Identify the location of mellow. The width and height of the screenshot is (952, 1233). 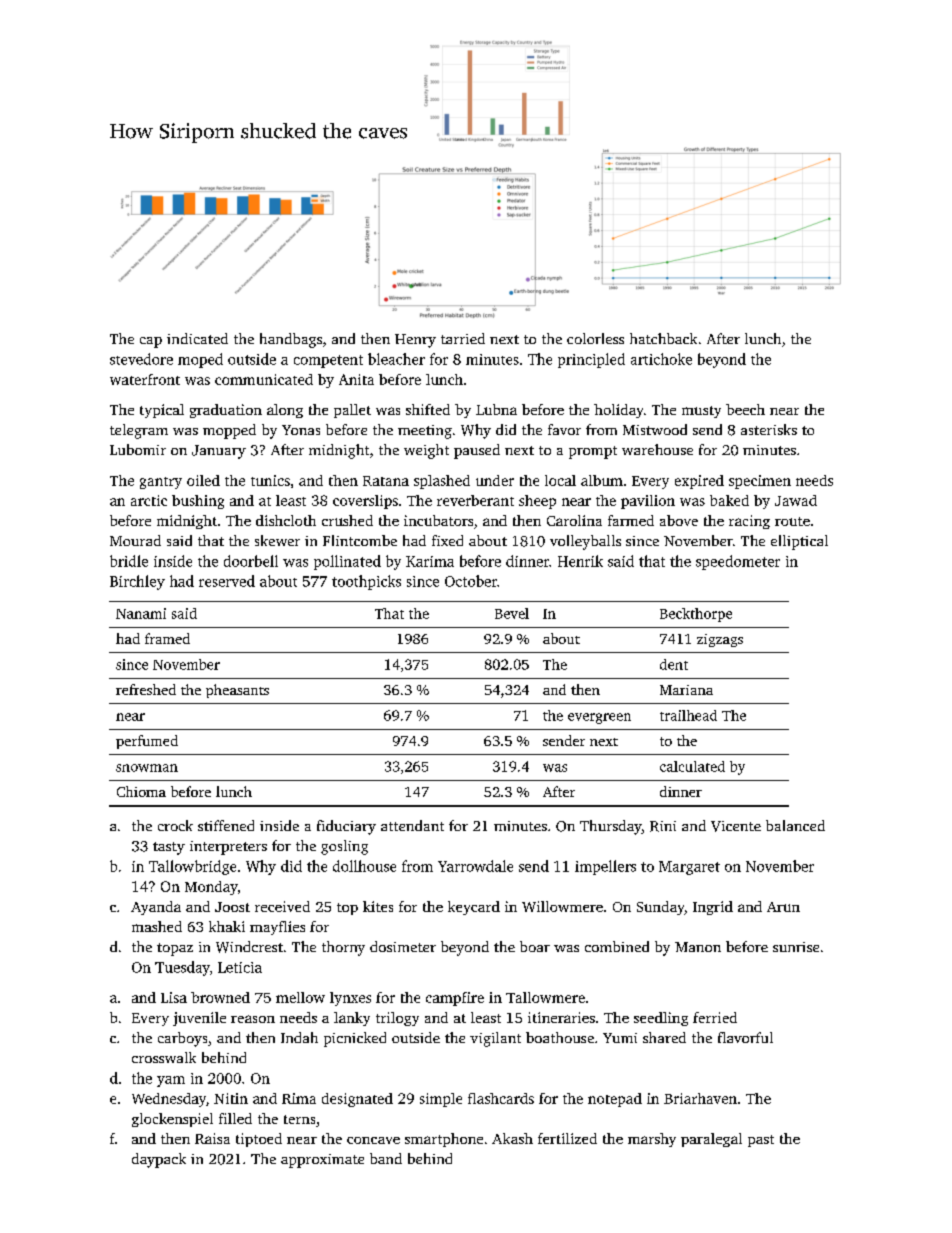
(300, 997).
